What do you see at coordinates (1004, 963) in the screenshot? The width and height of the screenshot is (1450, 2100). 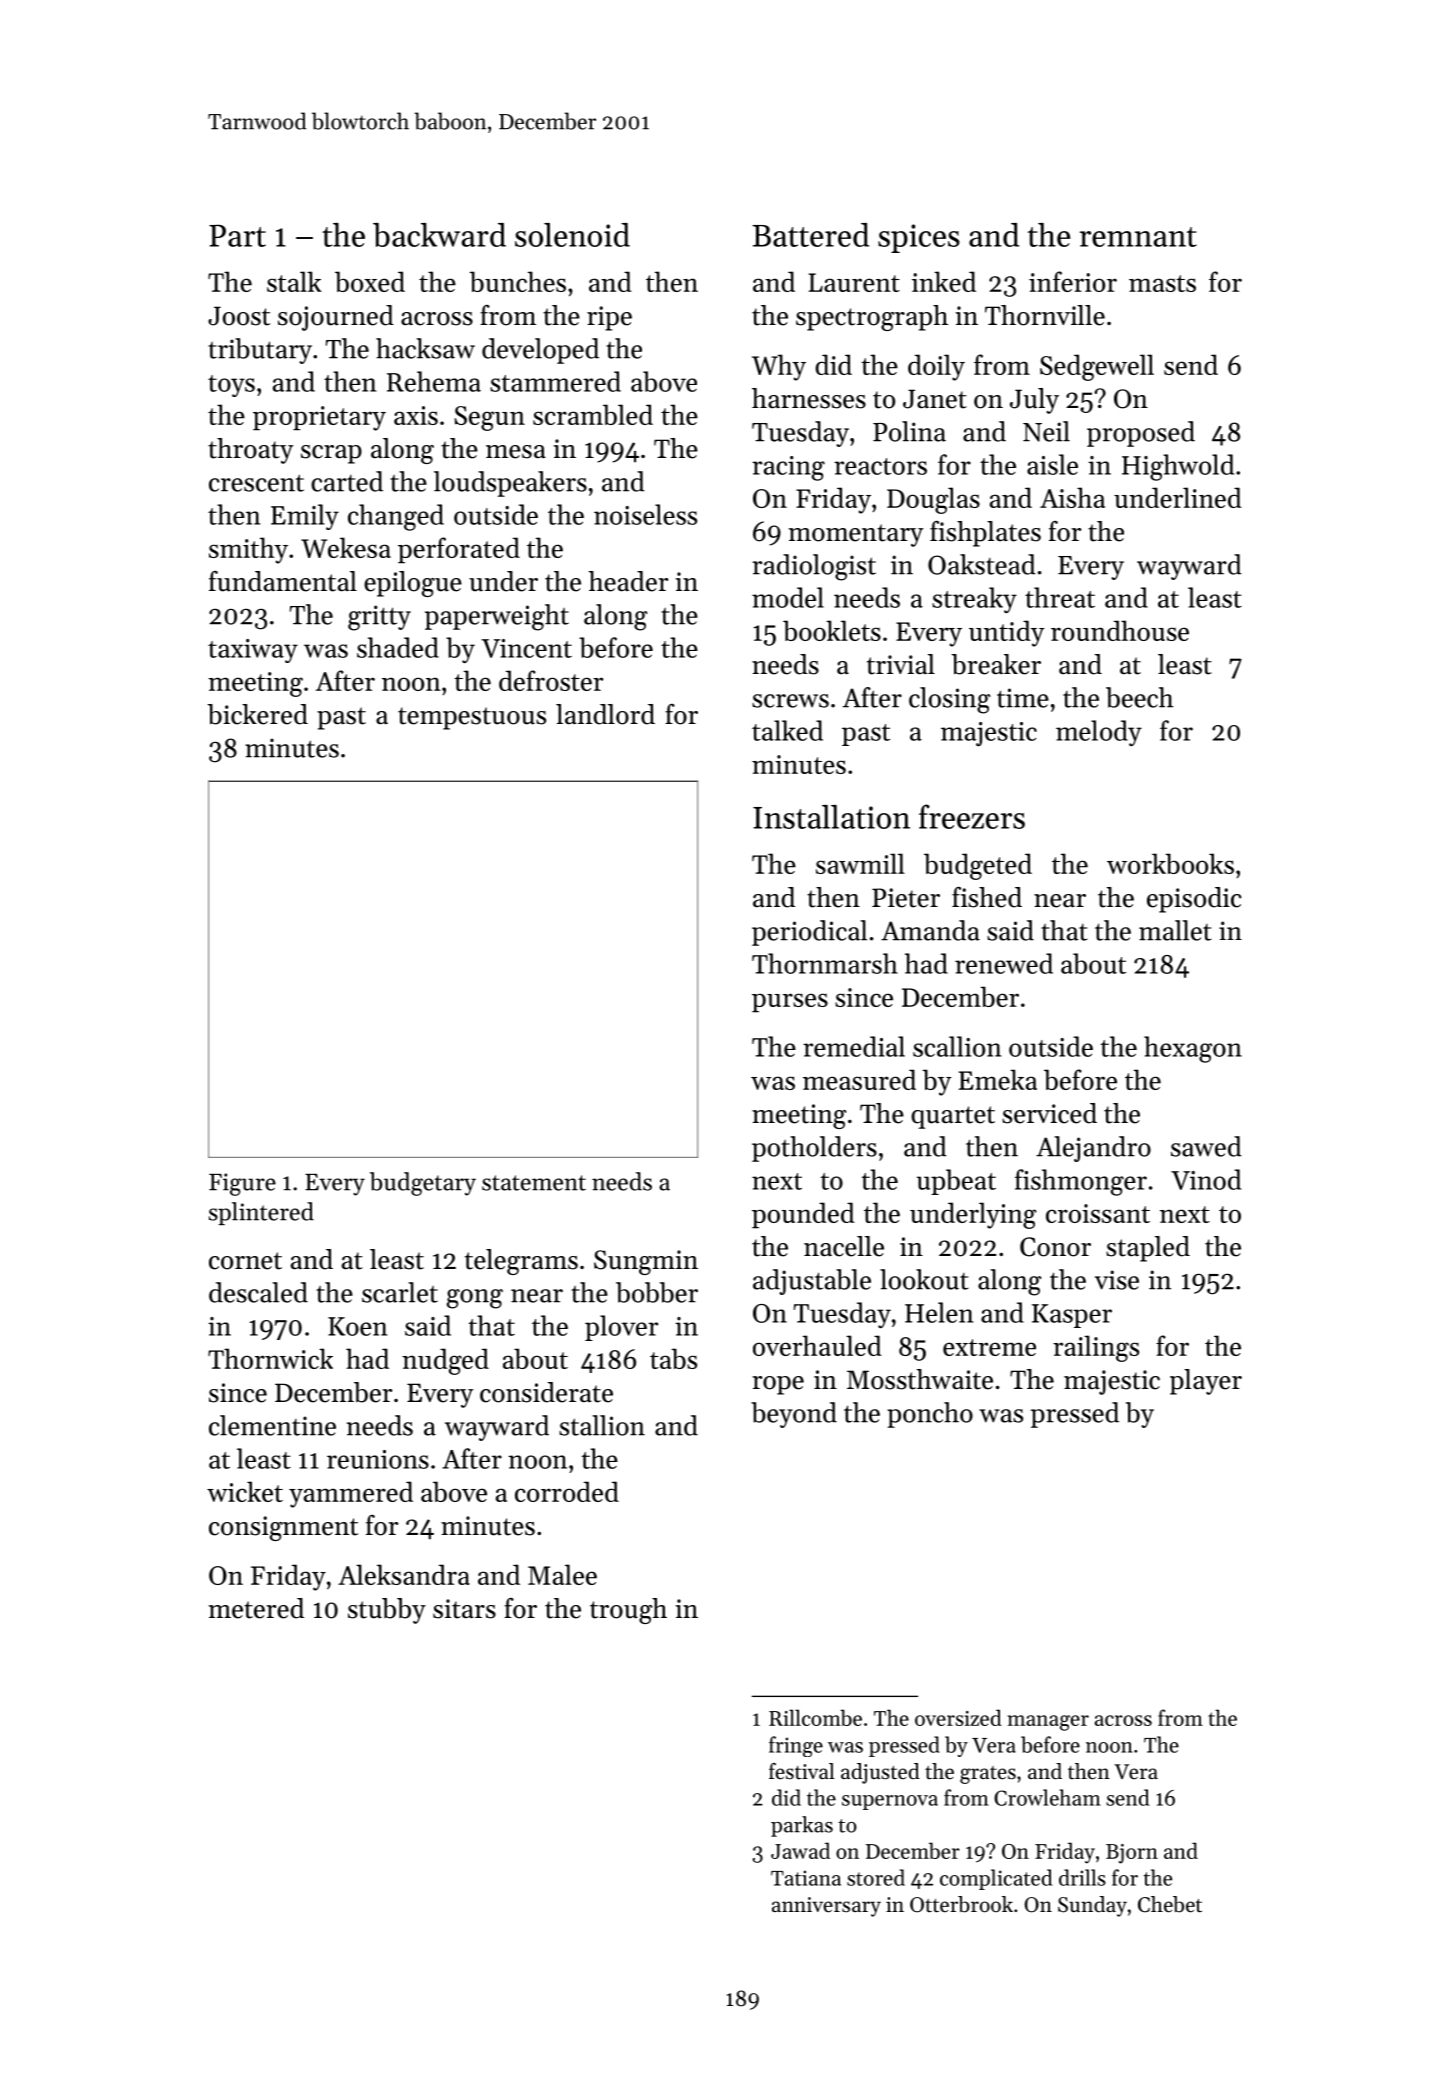 I see `renewed` at bounding box center [1004, 963].
